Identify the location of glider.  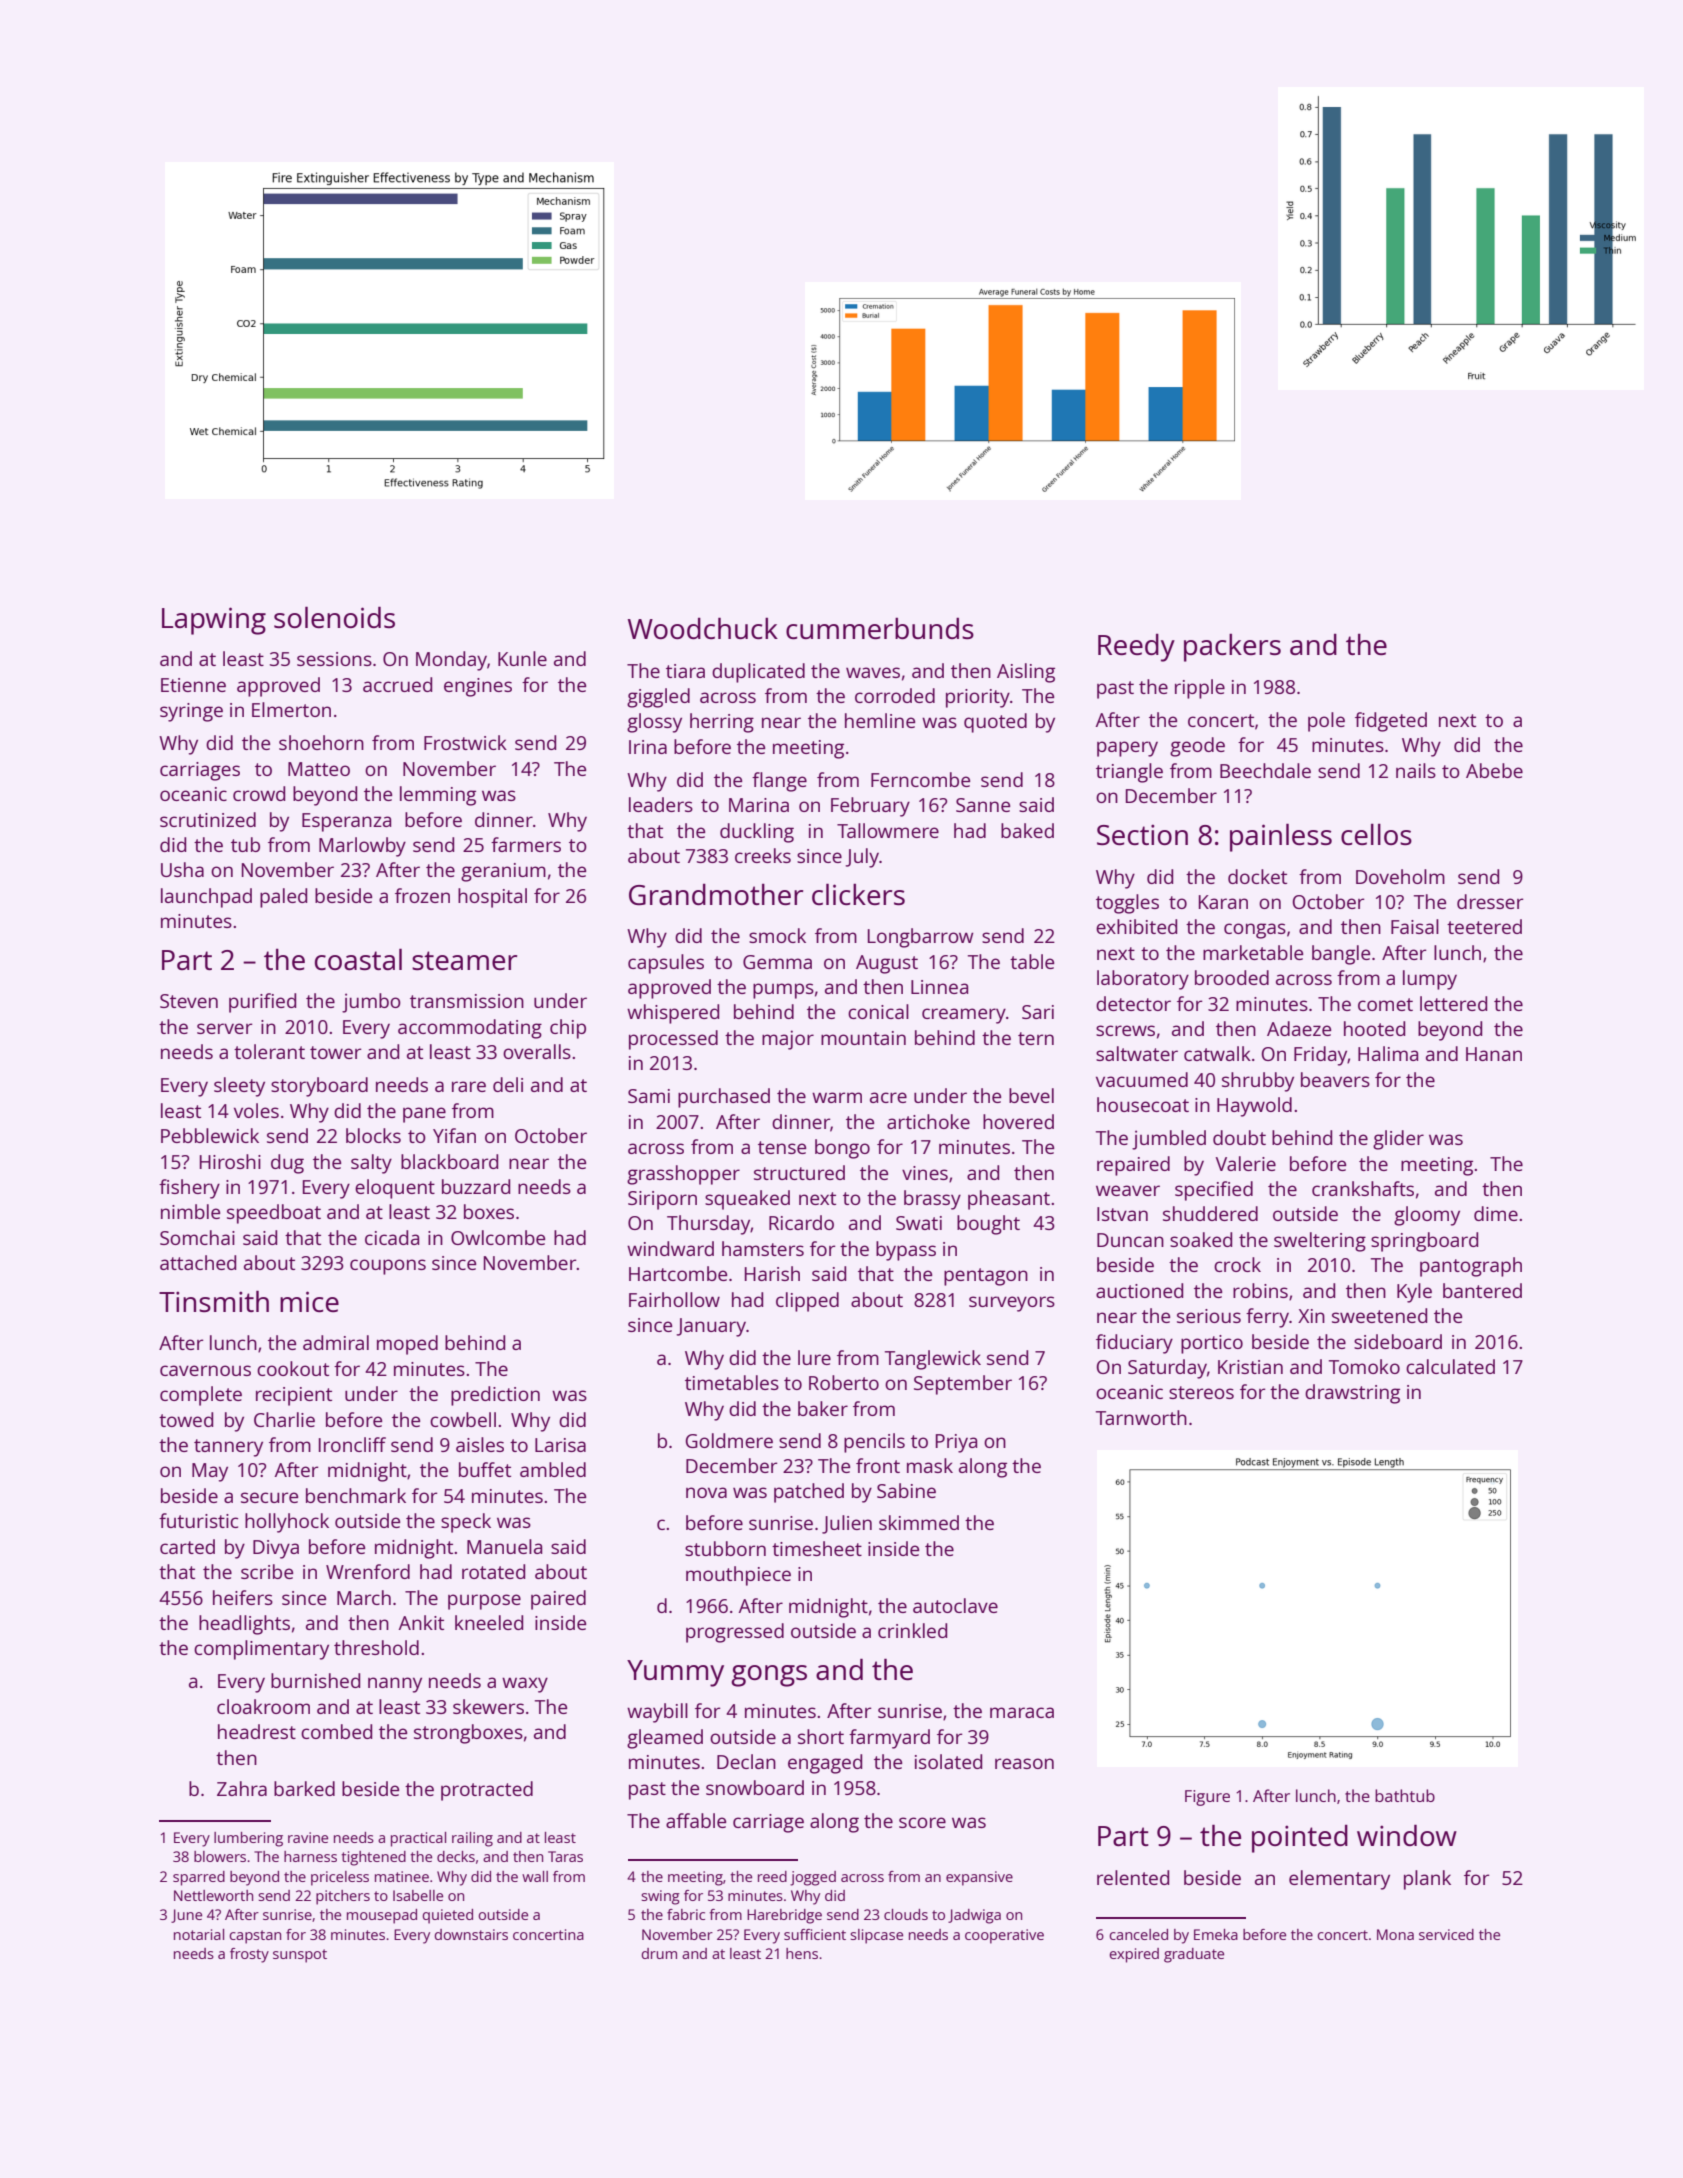
(1398, 1140).
